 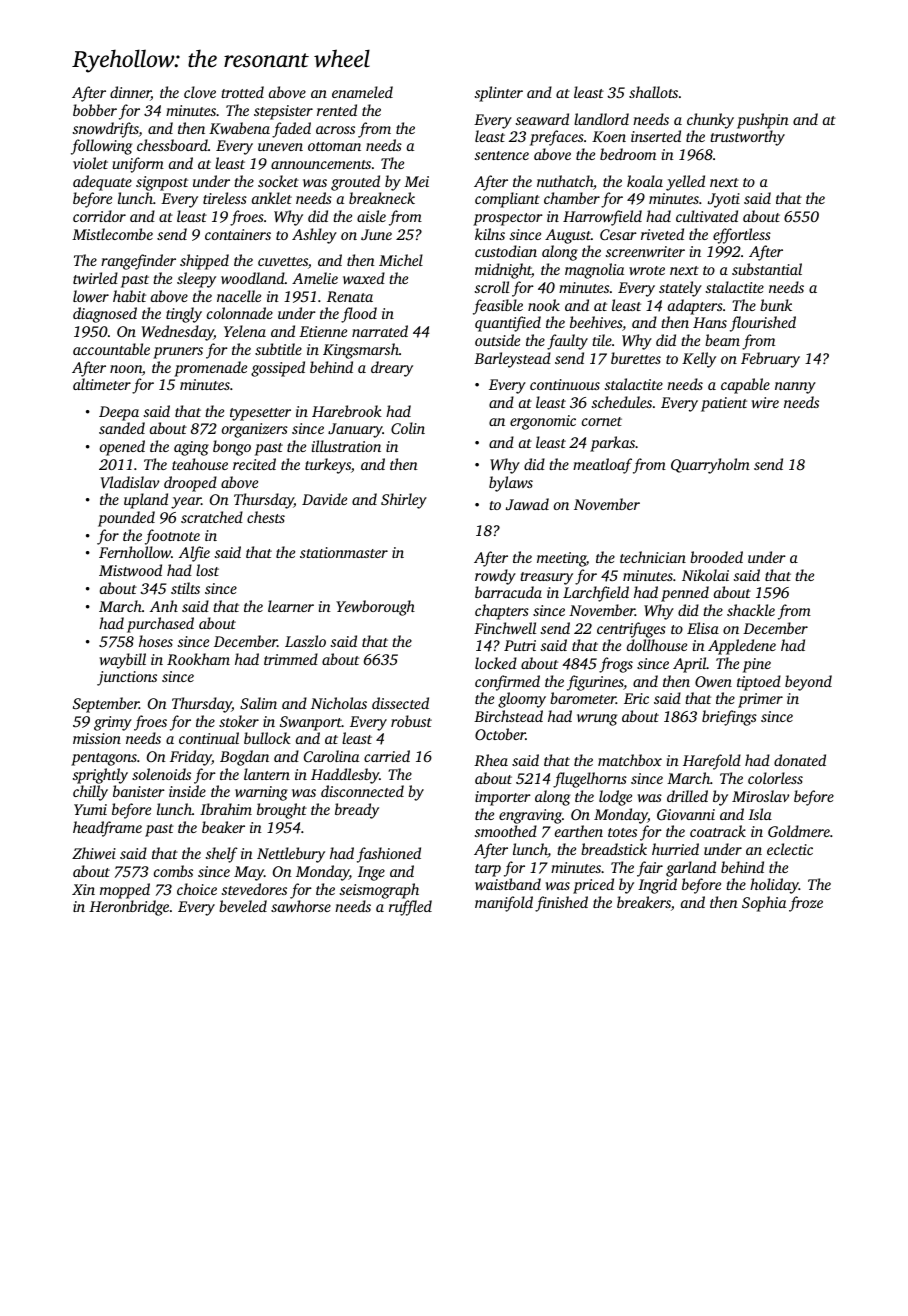 I want to click on clove, so click(x=200, y=92).
